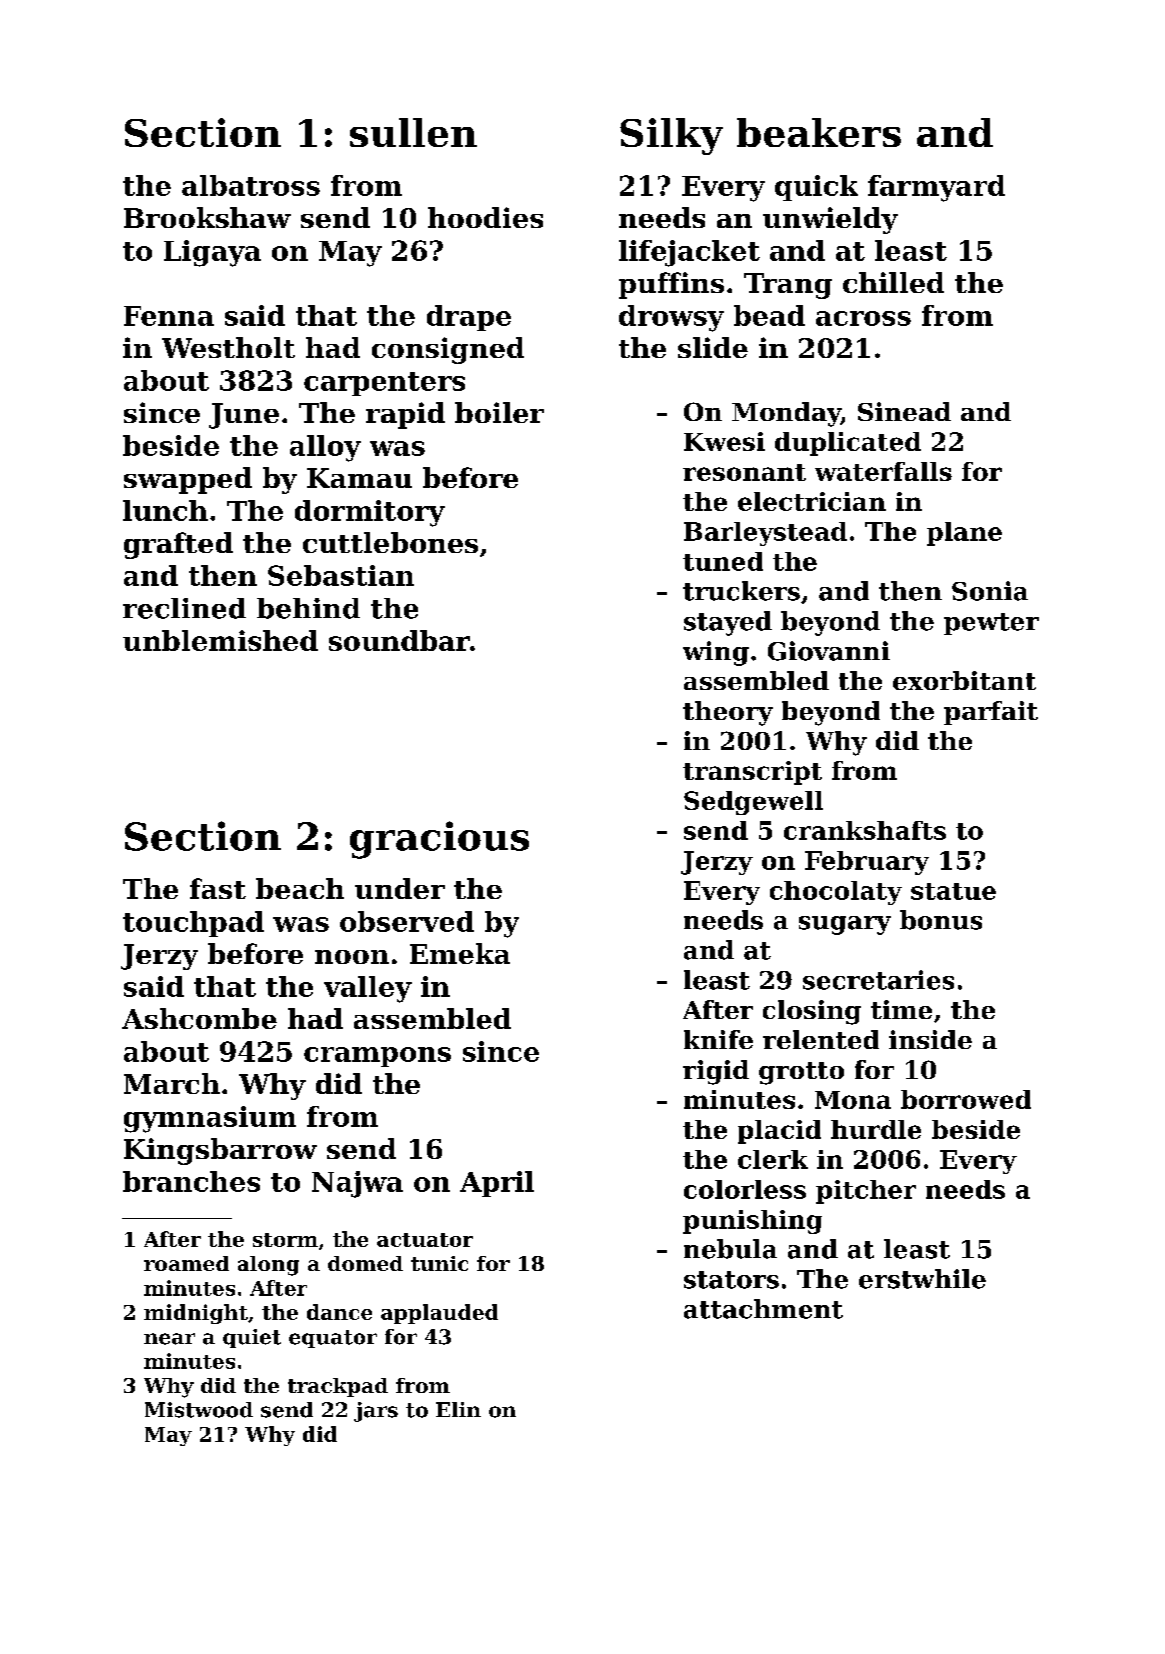 Image resolution: width=1165 pixels, height=1654 pixels. I want to click on attachment, so click(763, 1309).
